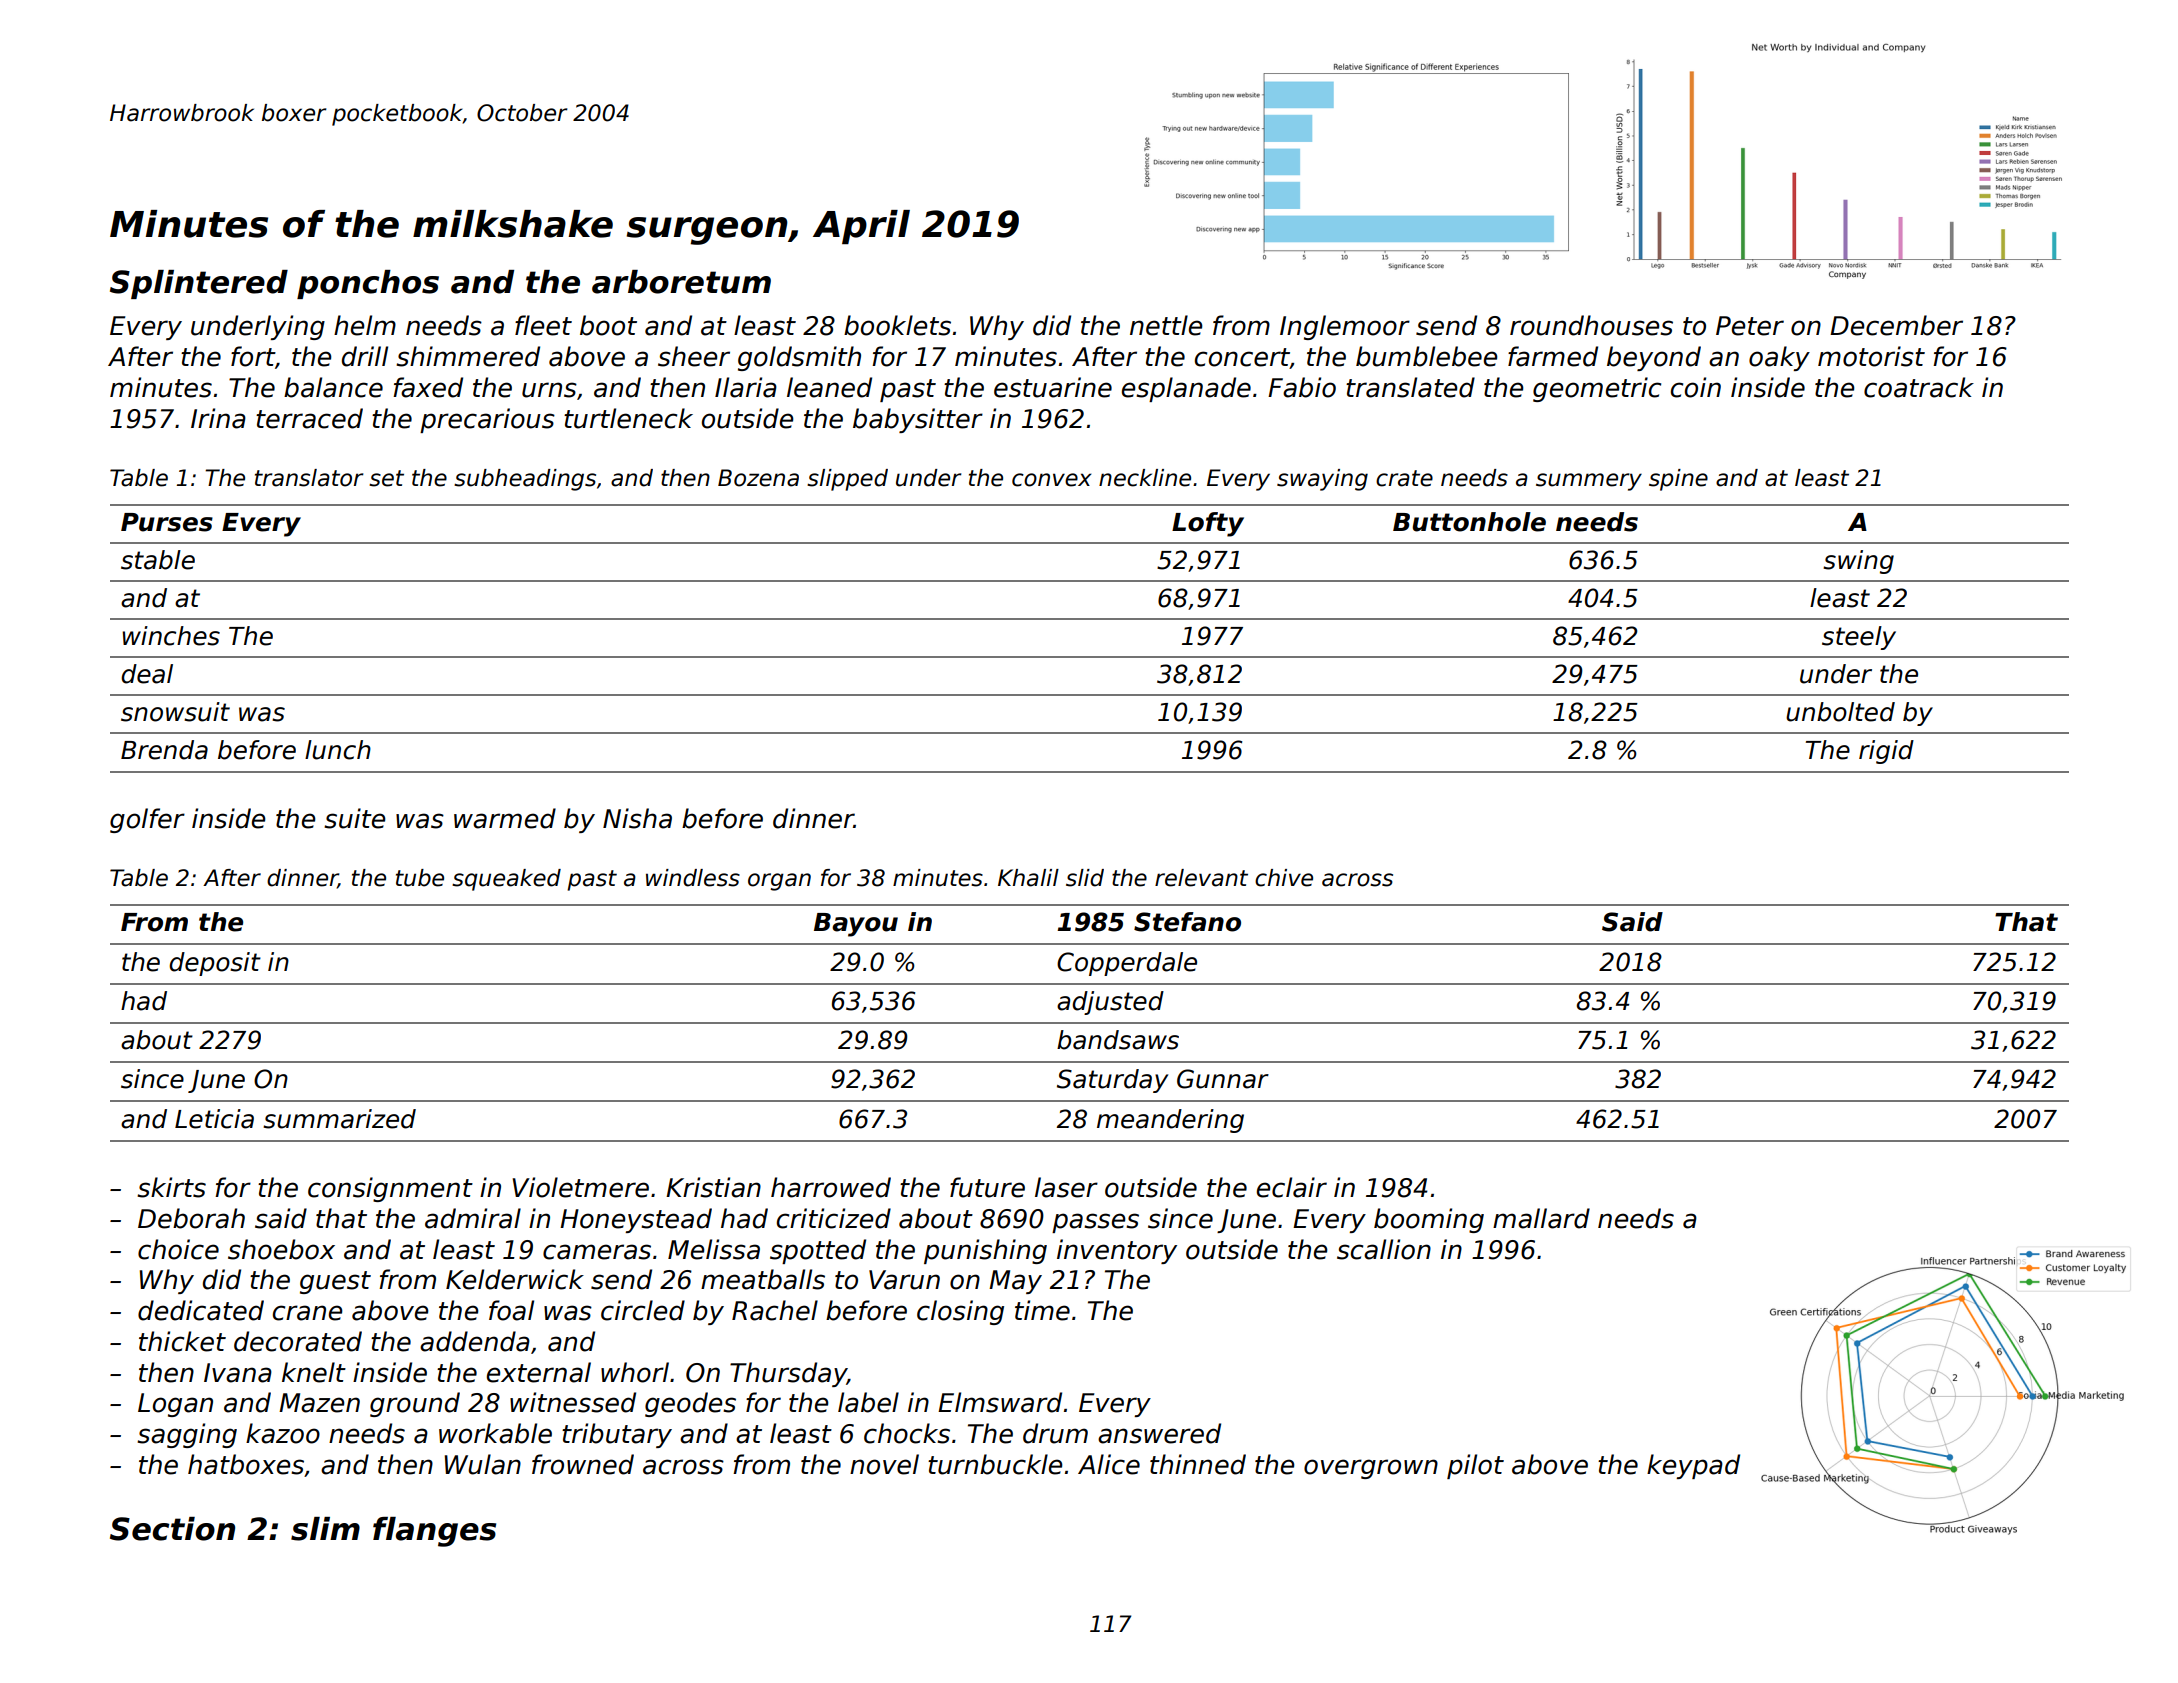 The image size is (2178, 1683). I want to click on unbolted, so click(1840, 712).
